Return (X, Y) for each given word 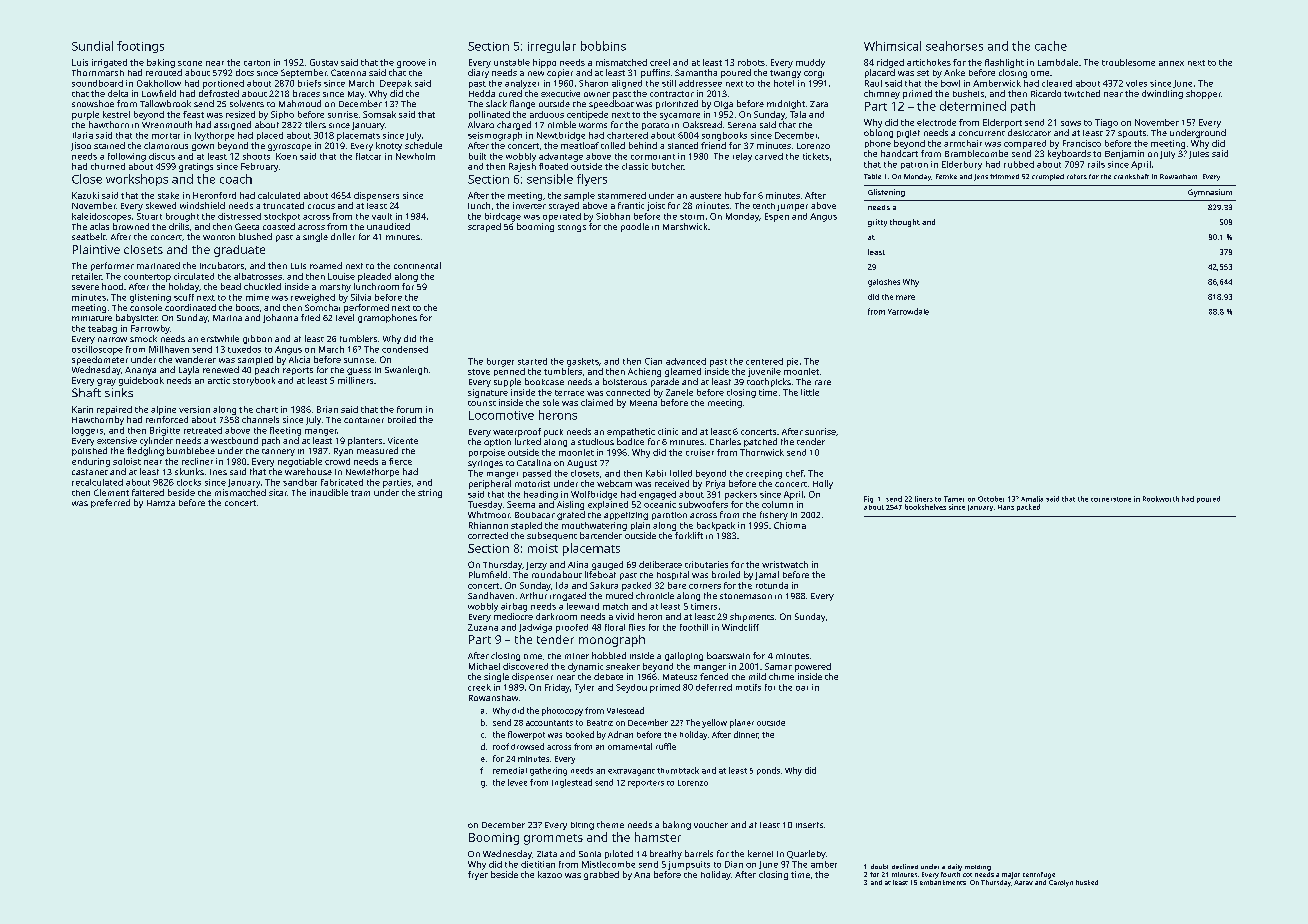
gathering (548, 771)
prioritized (677, 104)
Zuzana (483, 627)
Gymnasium (1210, 193)
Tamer (954, 499)
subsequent (552, 536)
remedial (510, 770)
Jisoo (81, 146)
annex (1171, 63)
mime (257, 297)
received (672, 483)
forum (409, 409)
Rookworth (1161, 499)
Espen (777, 217)
